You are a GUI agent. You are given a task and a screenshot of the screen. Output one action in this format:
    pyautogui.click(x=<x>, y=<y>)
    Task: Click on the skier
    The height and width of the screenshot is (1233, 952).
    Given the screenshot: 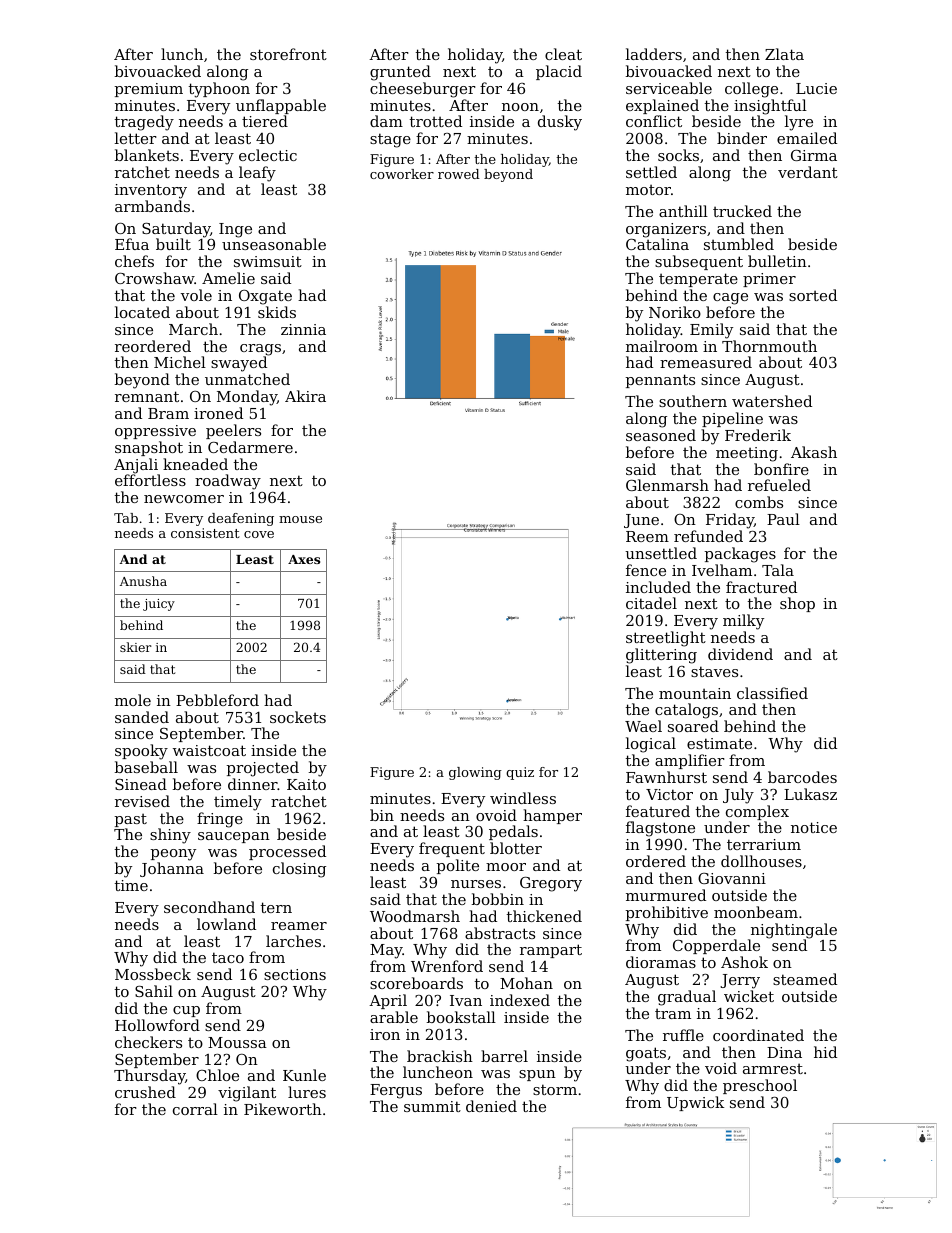 What is the action you would take?
    pyautogui.click(x=136, y=647)
